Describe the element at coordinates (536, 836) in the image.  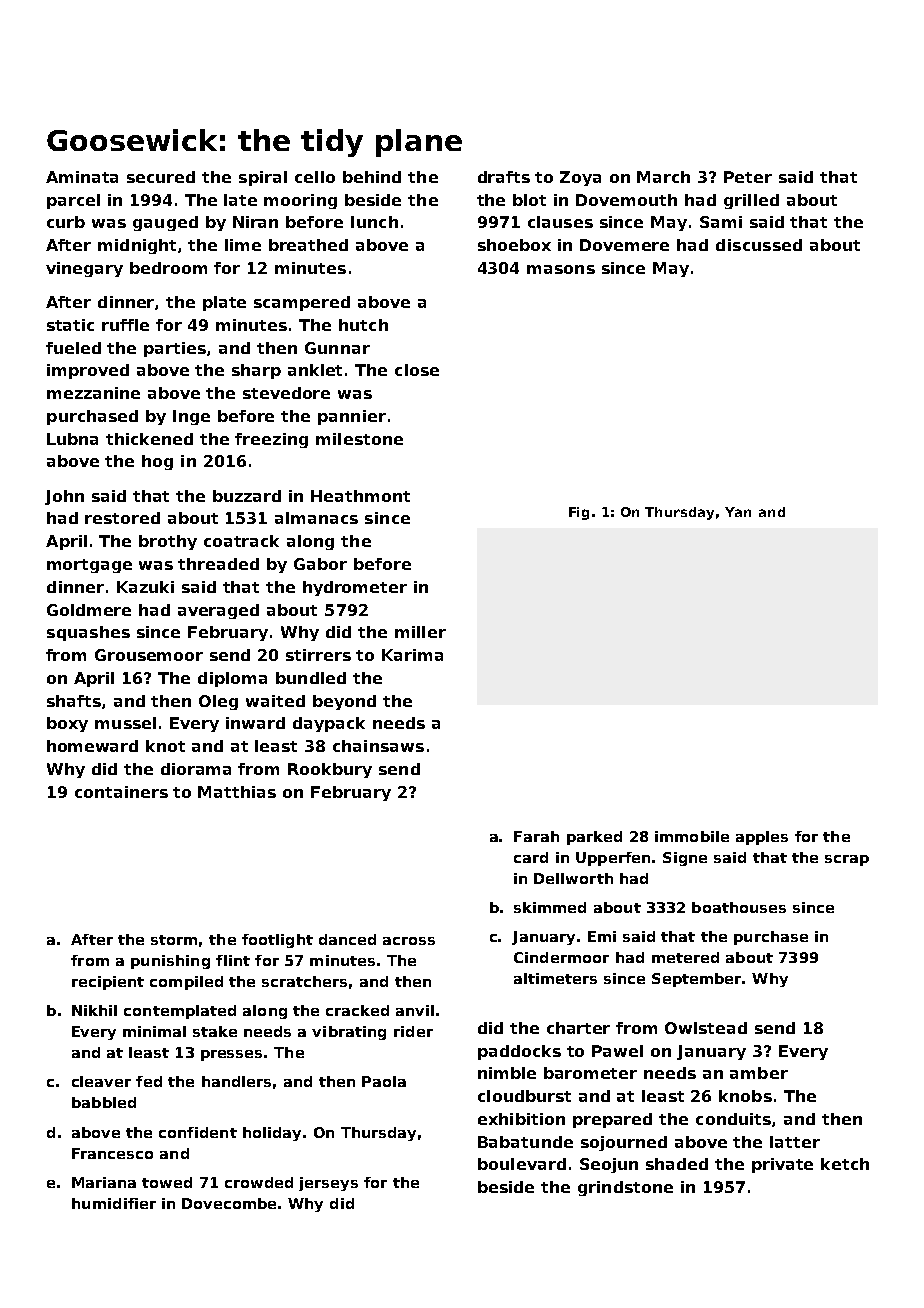
I see `Farah` at that location.
